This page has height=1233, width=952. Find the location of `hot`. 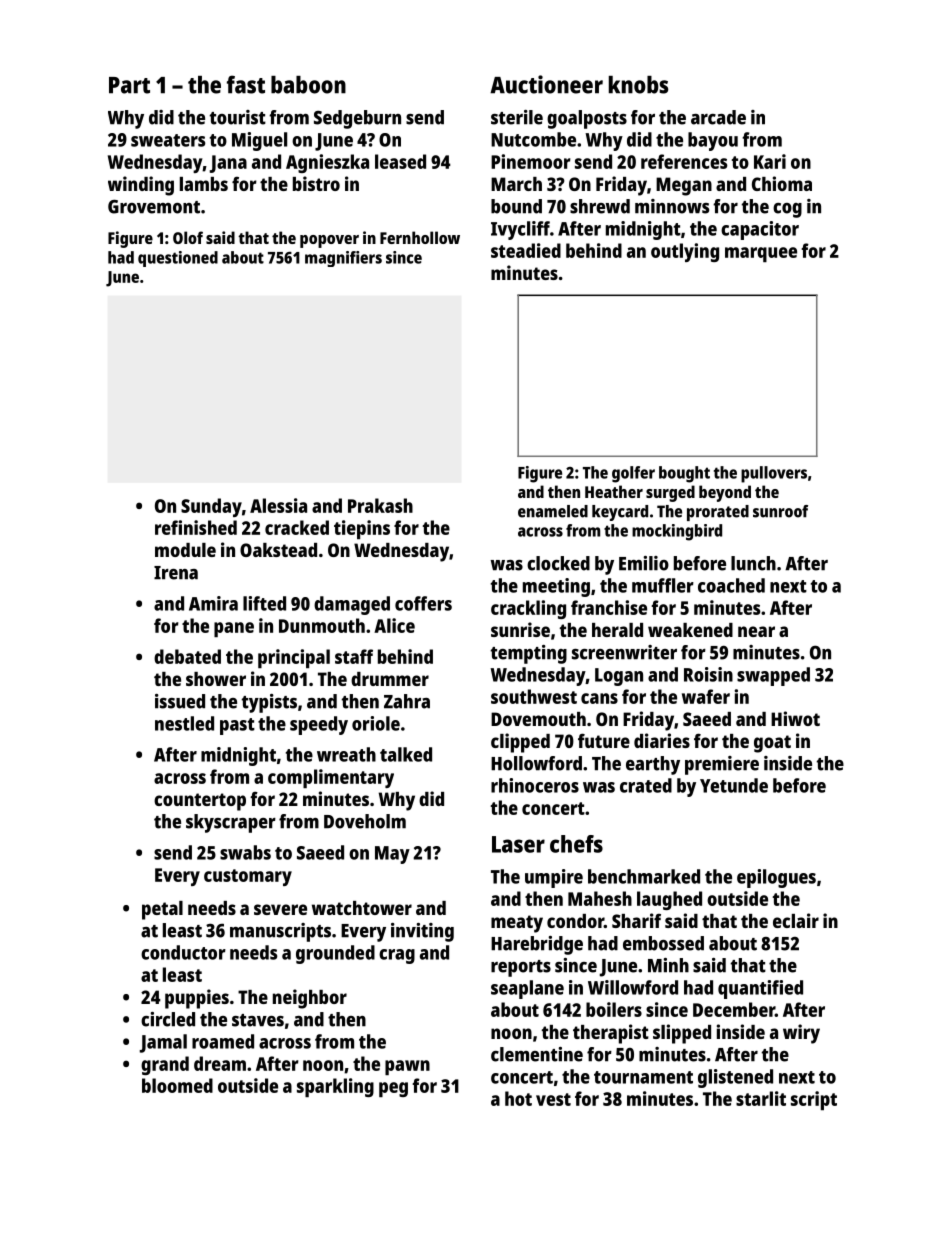

hot is located at coordinates (518, 1098).
